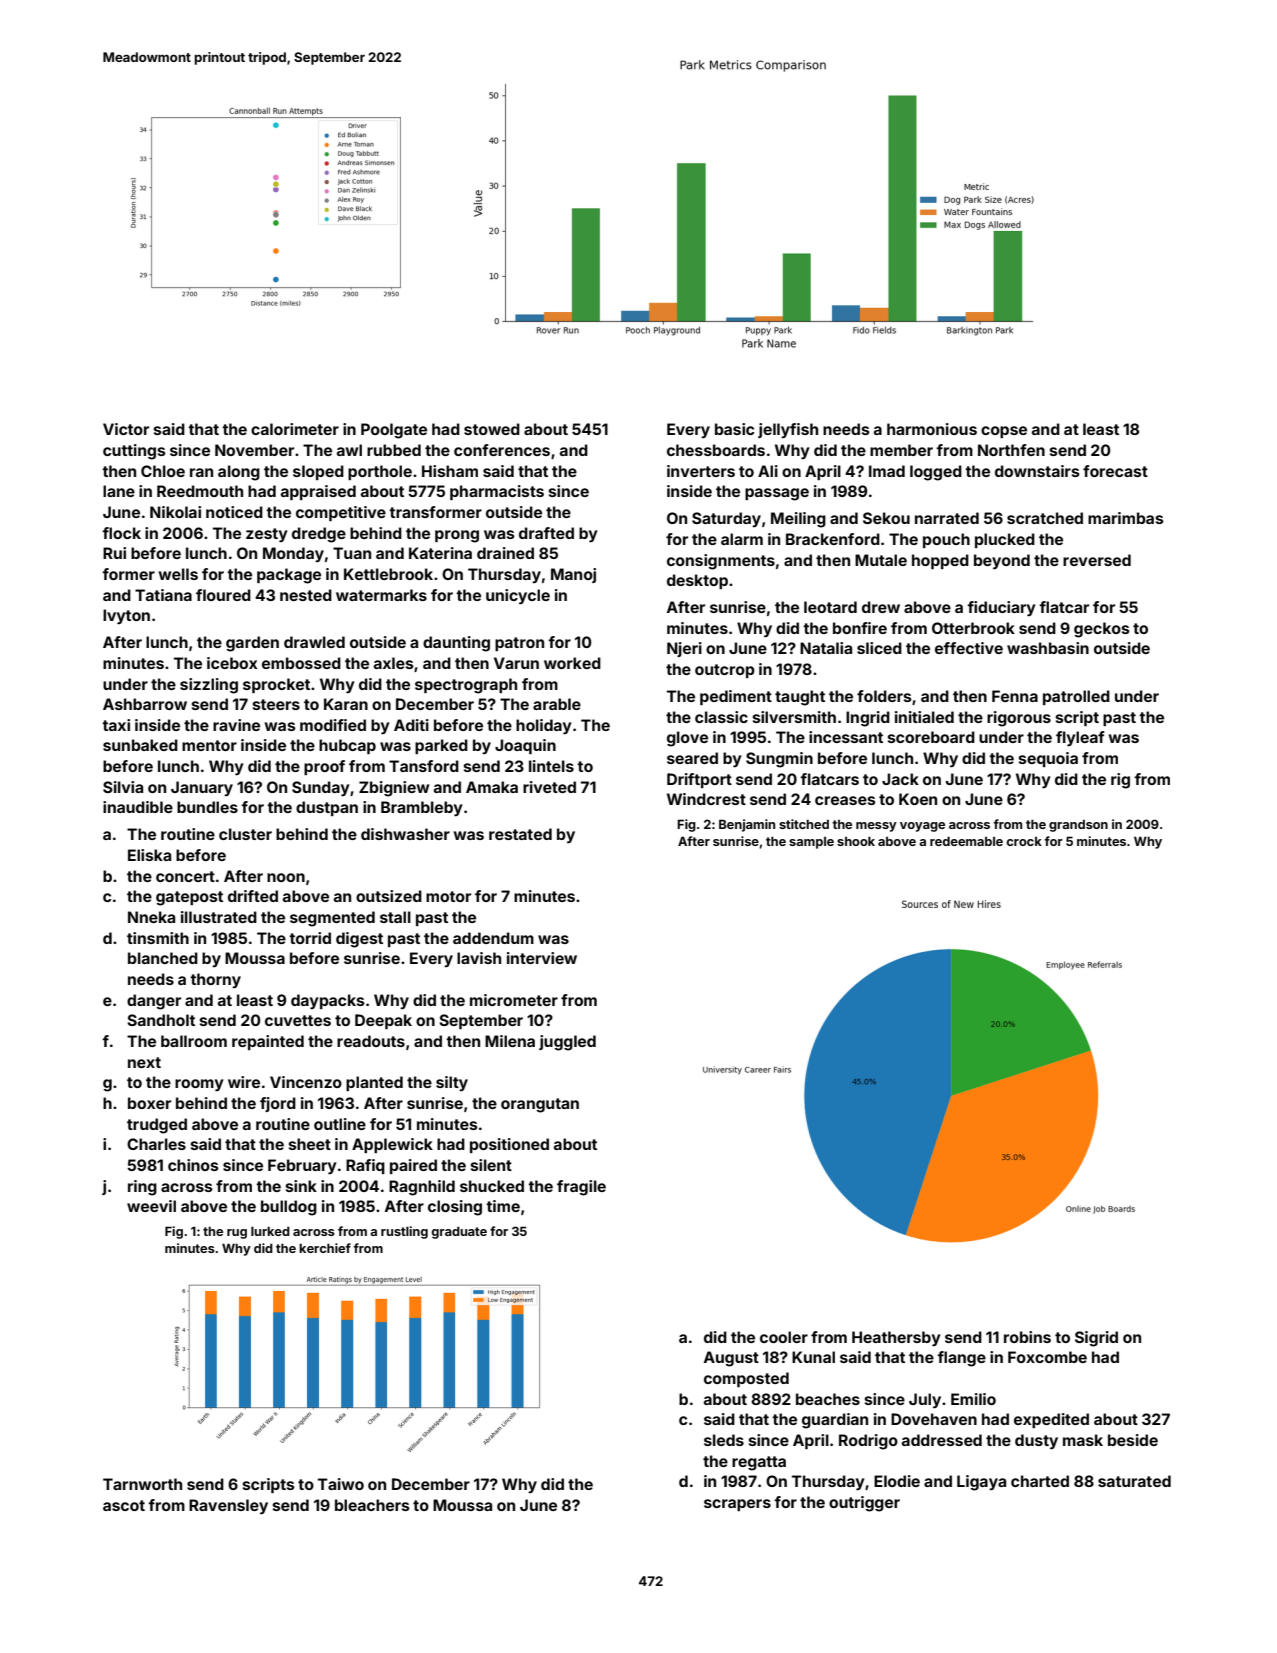  What do you see at coordinates (1078, 826) in the image?
I see `grandson` at bounding box center [1078, 826].
